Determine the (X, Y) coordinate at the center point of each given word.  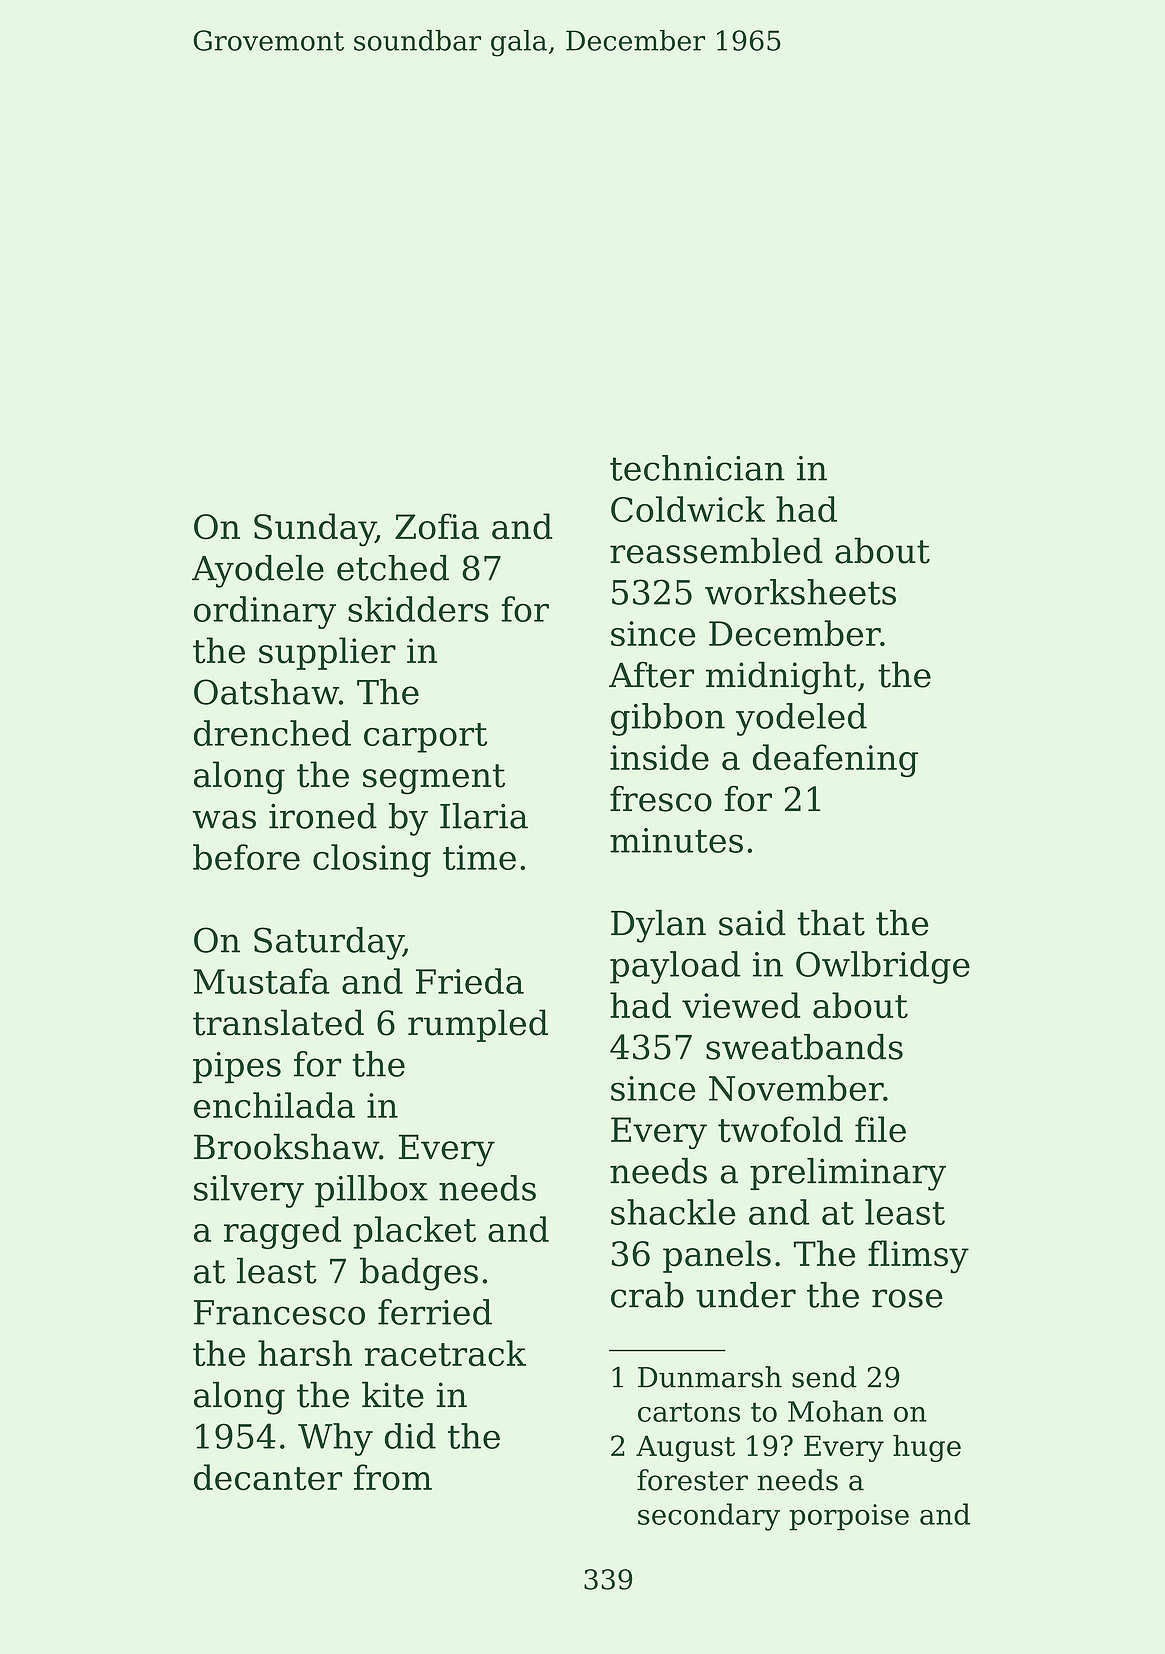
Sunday (315, 530)
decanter (268, 1477)
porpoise (849, 1517)
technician (697, 468)
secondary (709, 1517)
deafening (835, 760)
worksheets (800, 592)
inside (659, 757)
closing (372, 860)
